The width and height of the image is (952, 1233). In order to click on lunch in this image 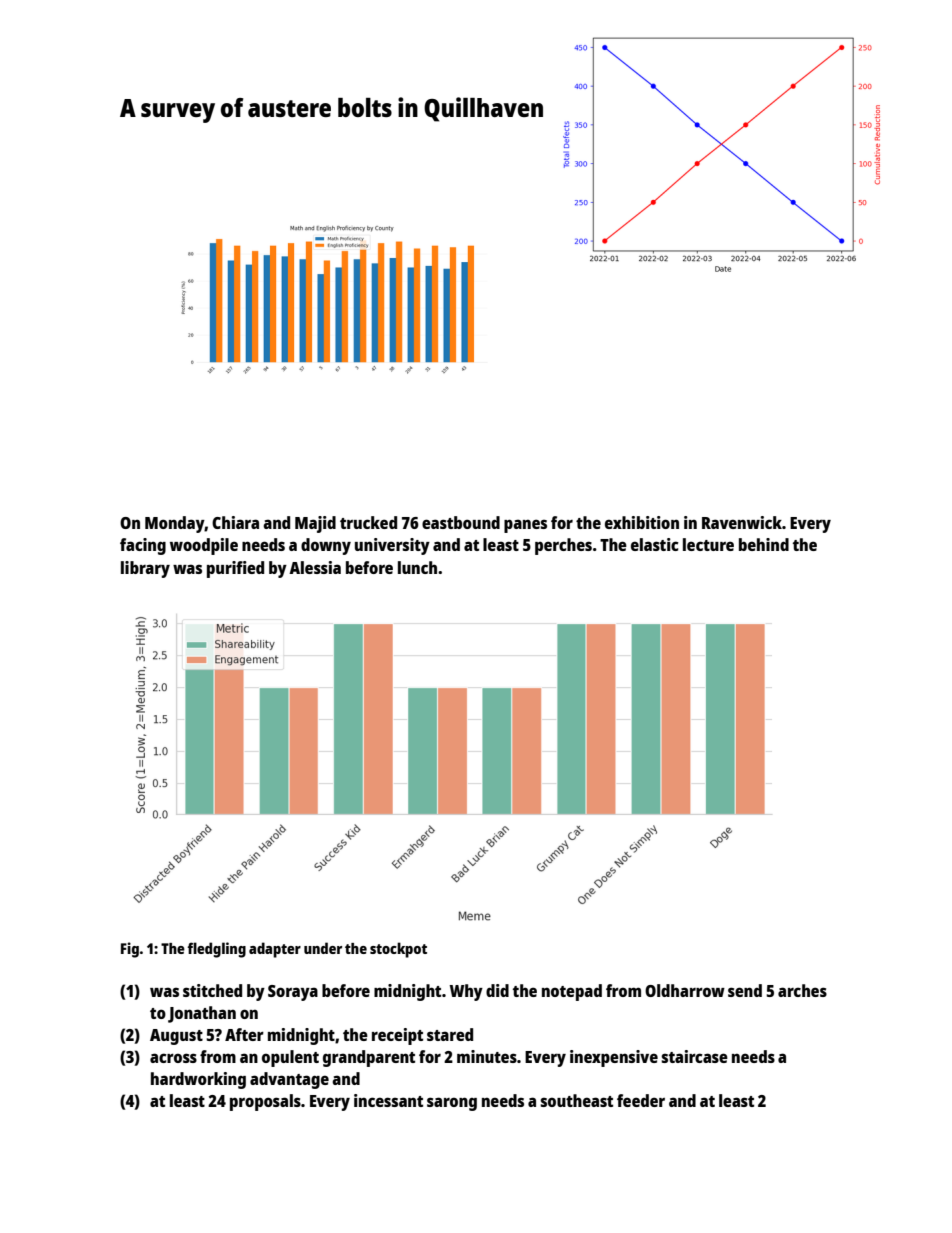, I will do `click(417, 567)`.
